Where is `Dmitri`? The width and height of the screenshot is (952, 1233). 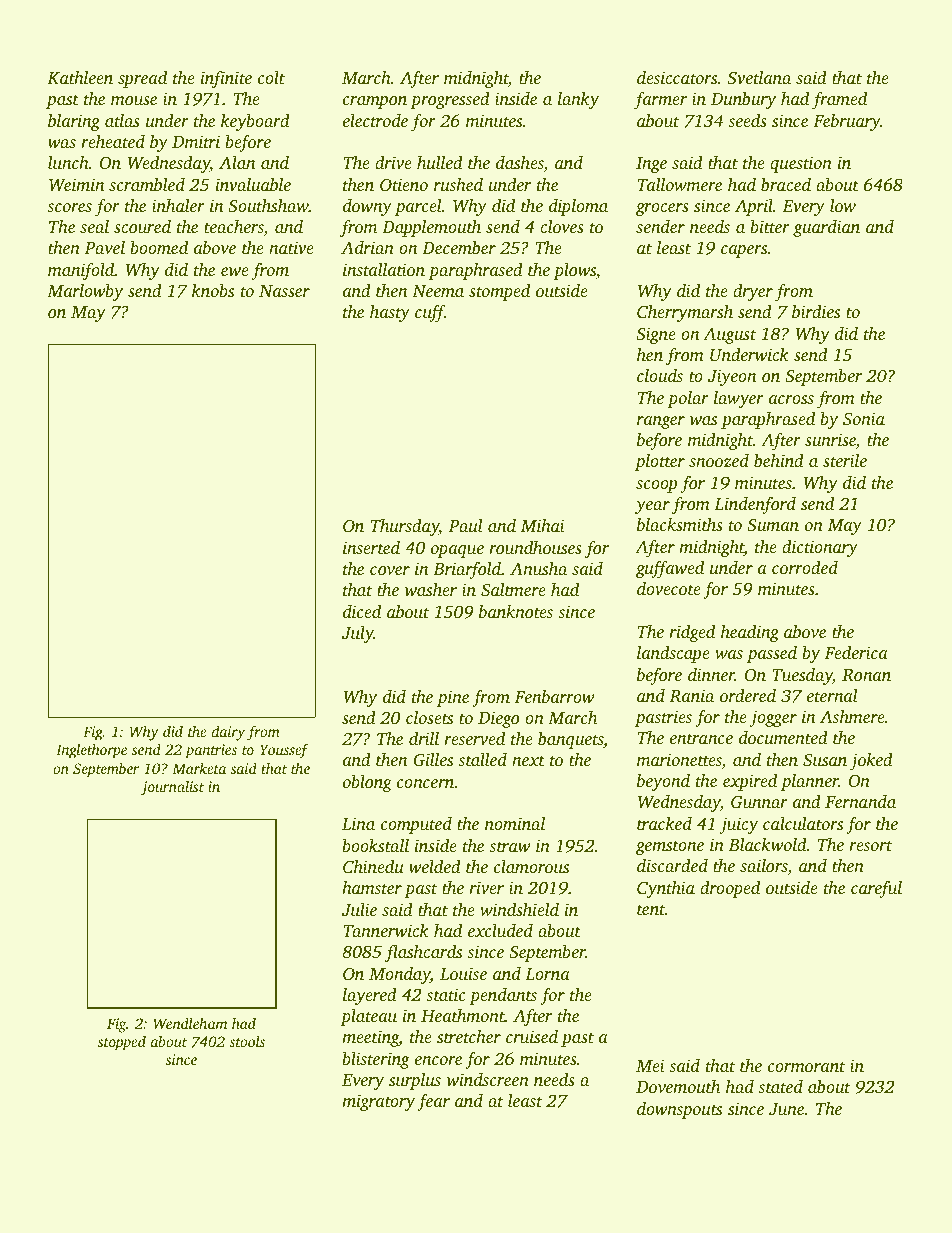 Dmitri is located at coordinates (196, 141).
